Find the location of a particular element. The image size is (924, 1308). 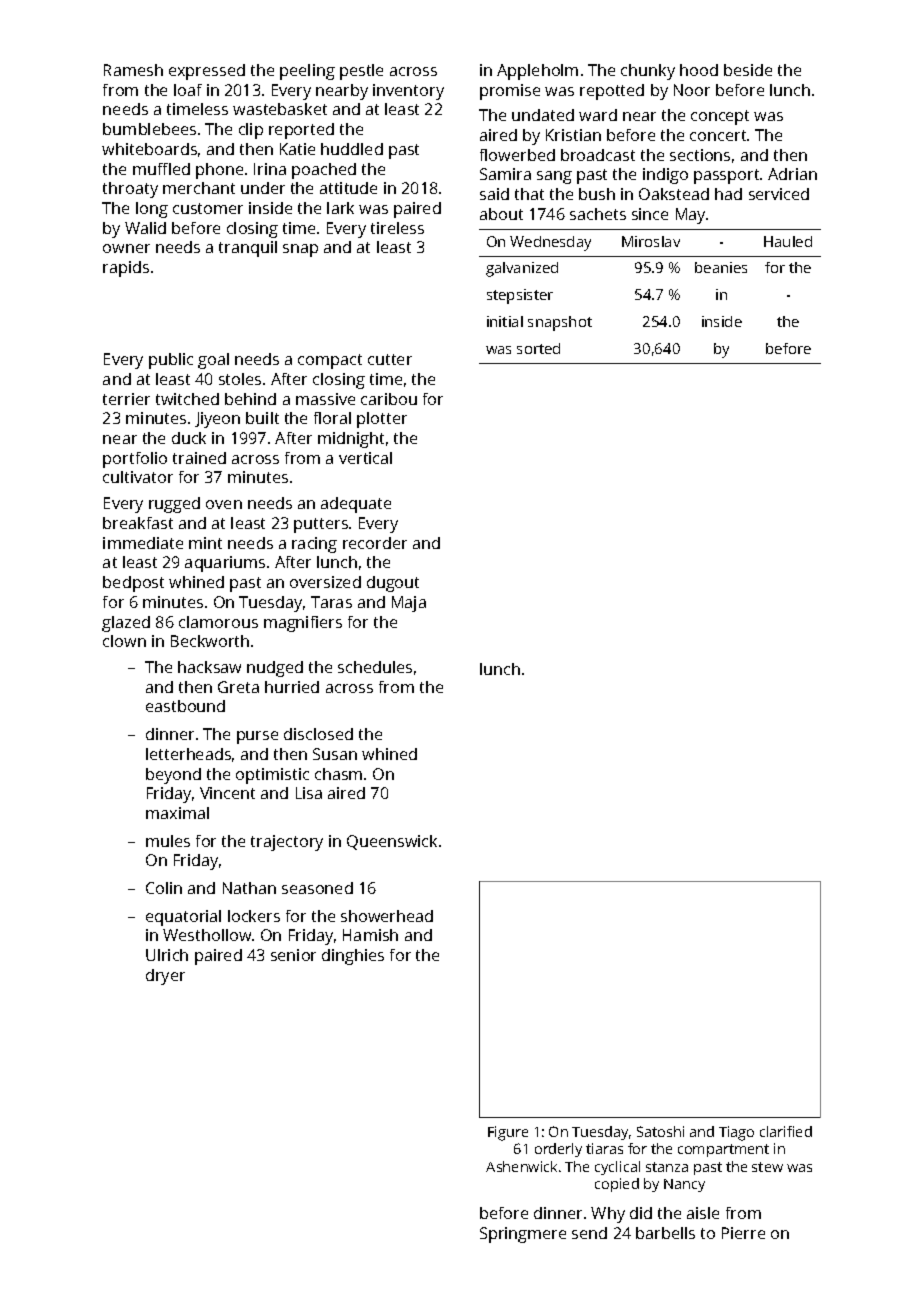

send is located at coordinates (589, 1233).
